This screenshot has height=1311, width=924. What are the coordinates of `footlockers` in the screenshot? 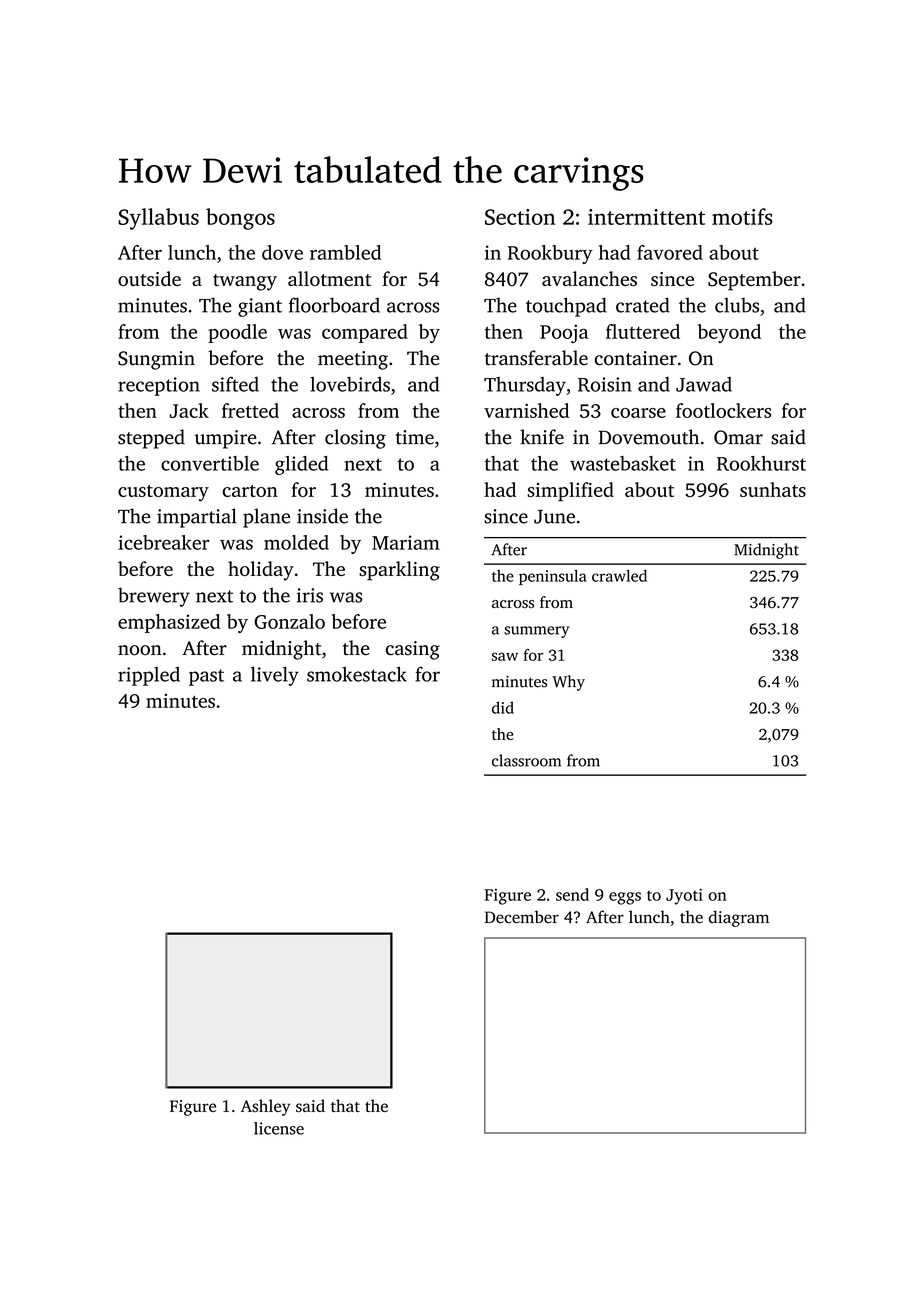 It's located at (723, 410).
